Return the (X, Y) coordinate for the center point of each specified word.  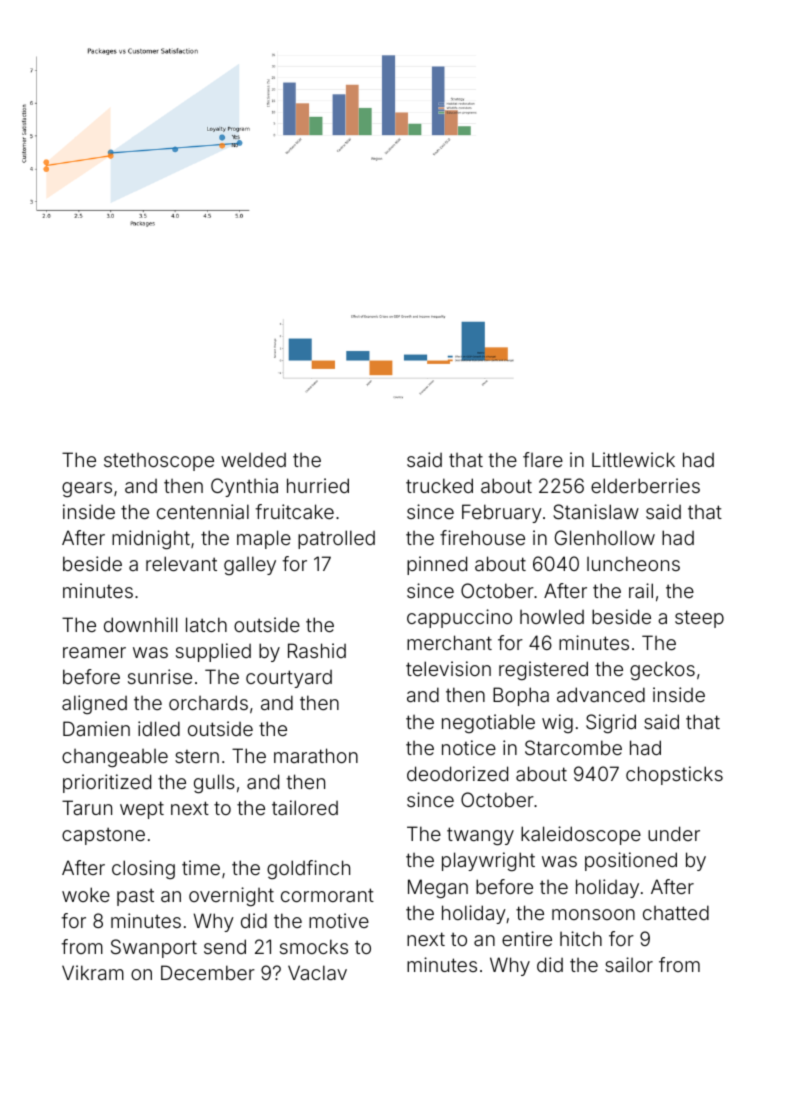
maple (264, 539)
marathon (316, 755)
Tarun (87, 807)
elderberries (645, 485)
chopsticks (674, 775)
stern (197, 756)
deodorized (457, 773)
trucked (439, 485)
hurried (318, 485)
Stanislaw (596, 511)
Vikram (93, 972)
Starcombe (573, 747)
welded (253, 459)
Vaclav (317, 972)
